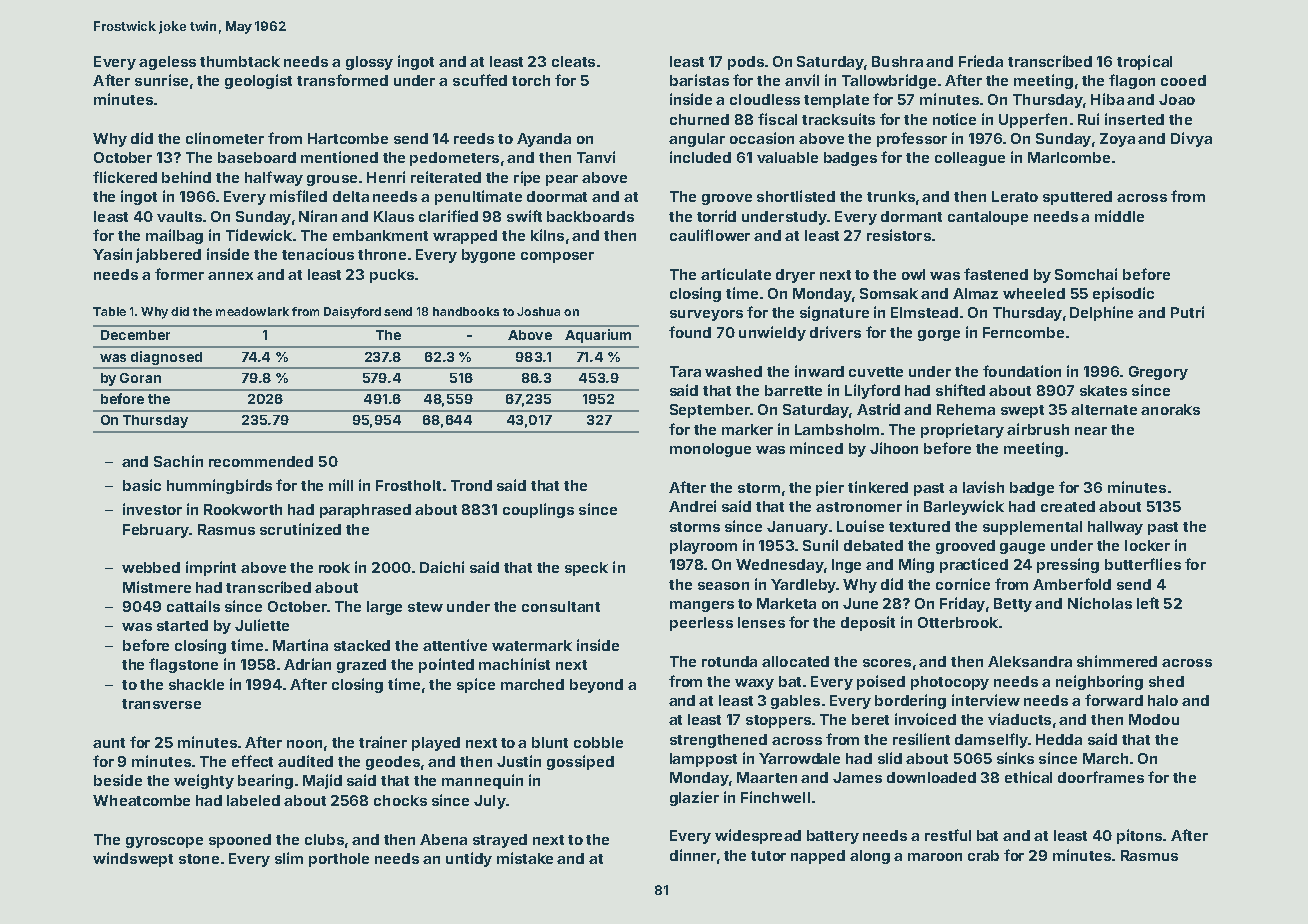 Image resolution: width=1308 pixels, height=924 pixels. What do you see at coordinates (436, 744) in the document?
I see `played` at bounding box center [436, 744].
